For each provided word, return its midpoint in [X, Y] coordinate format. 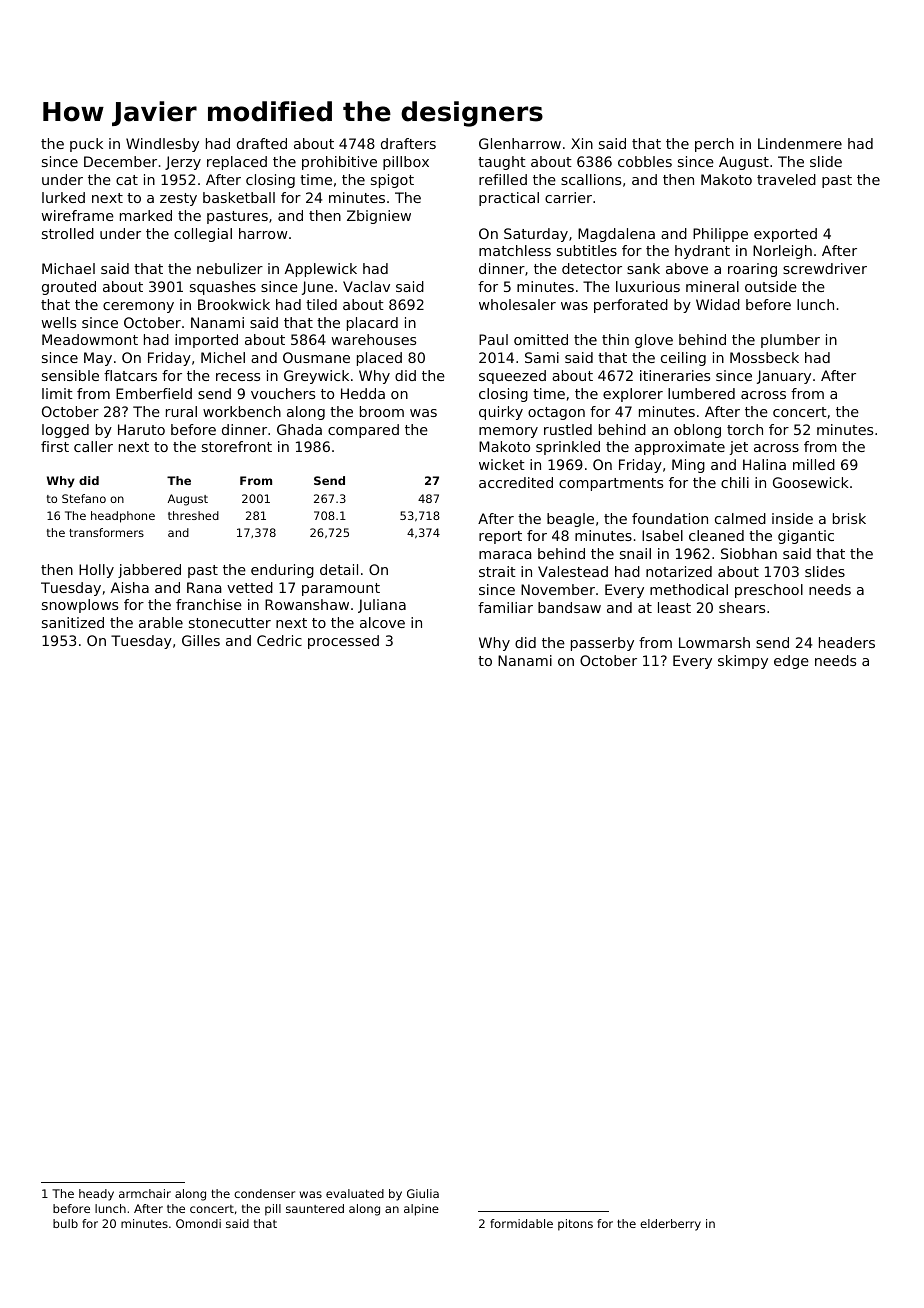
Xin [582, 143]
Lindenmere [800, 143]
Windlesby [162, 145]
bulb [65, 1223]
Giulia [423, 1193]
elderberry [670, 1225]
